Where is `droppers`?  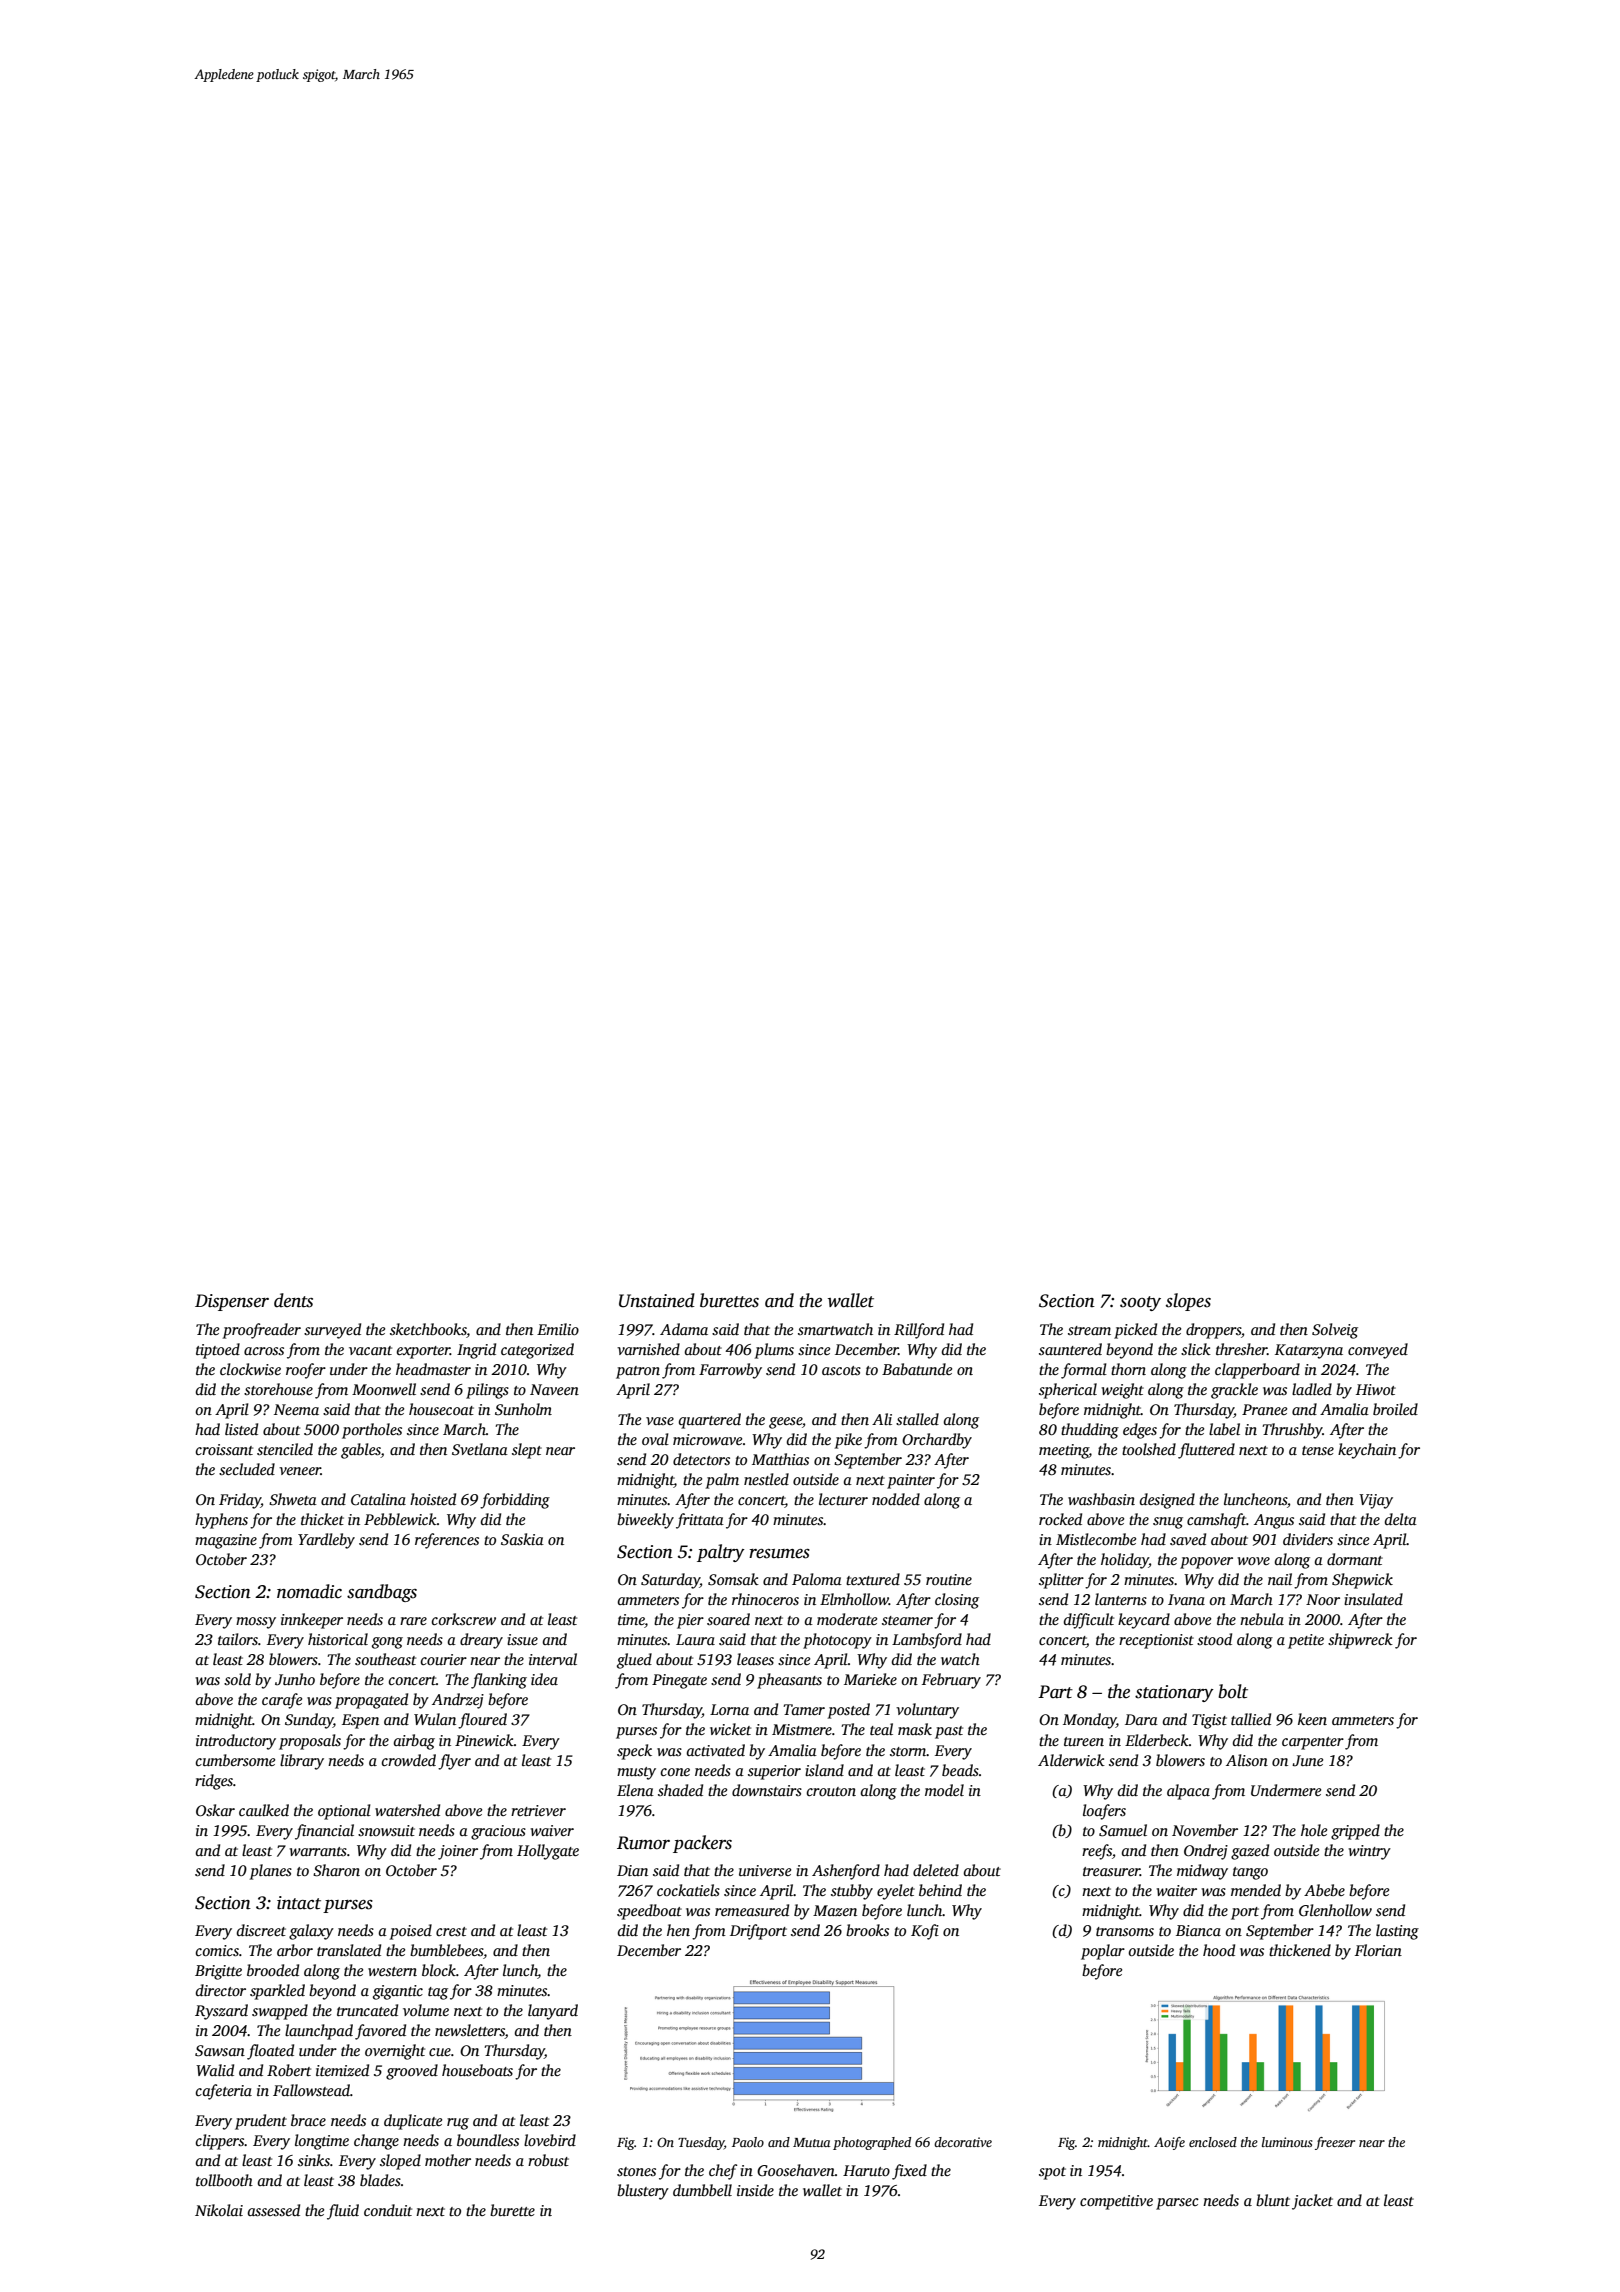 droppers is located at coordinates (1213, 1331).
